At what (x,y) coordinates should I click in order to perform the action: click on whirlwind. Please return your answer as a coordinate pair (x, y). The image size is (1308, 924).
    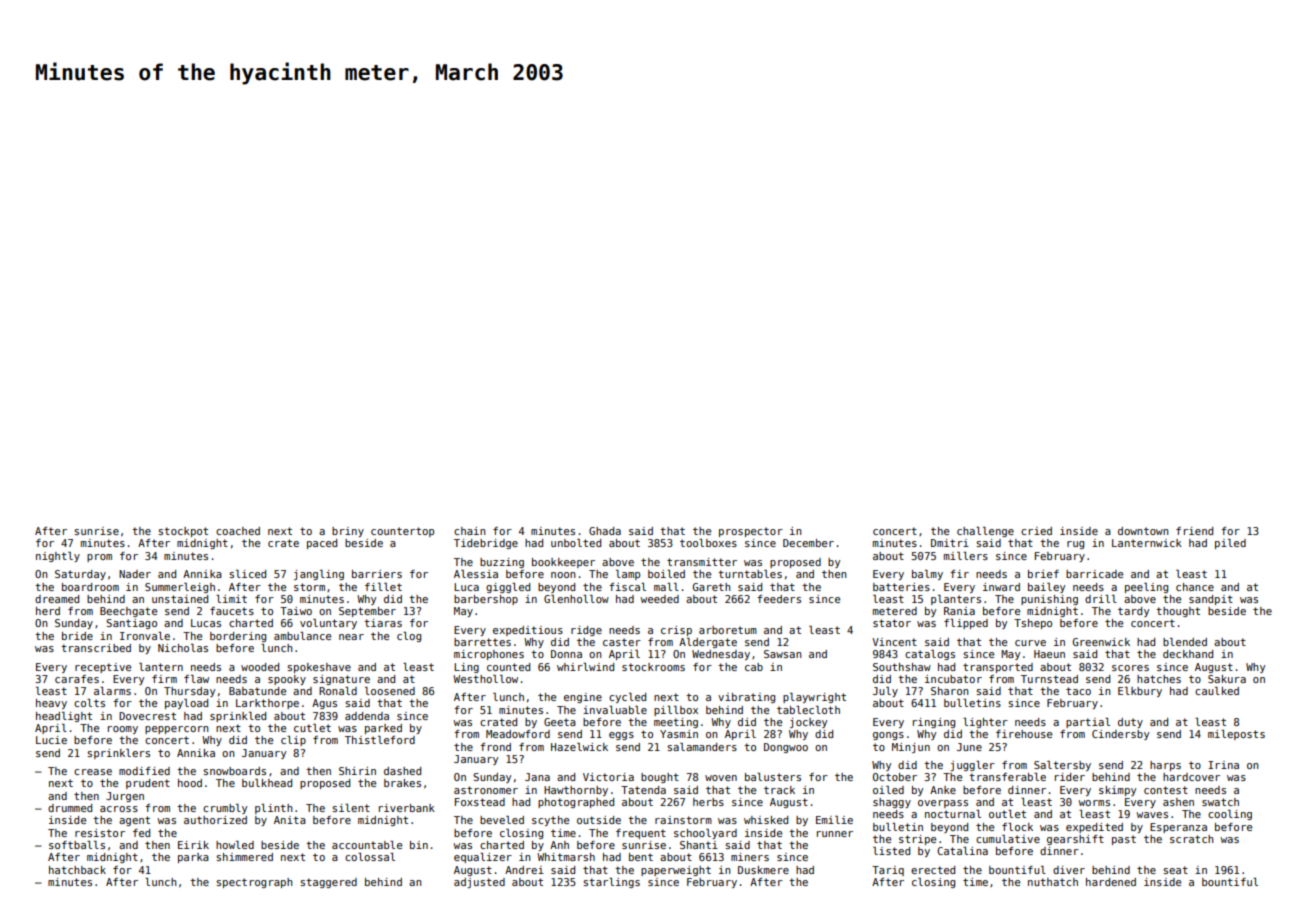
    Looking at the image, I should click on (585, 667).
